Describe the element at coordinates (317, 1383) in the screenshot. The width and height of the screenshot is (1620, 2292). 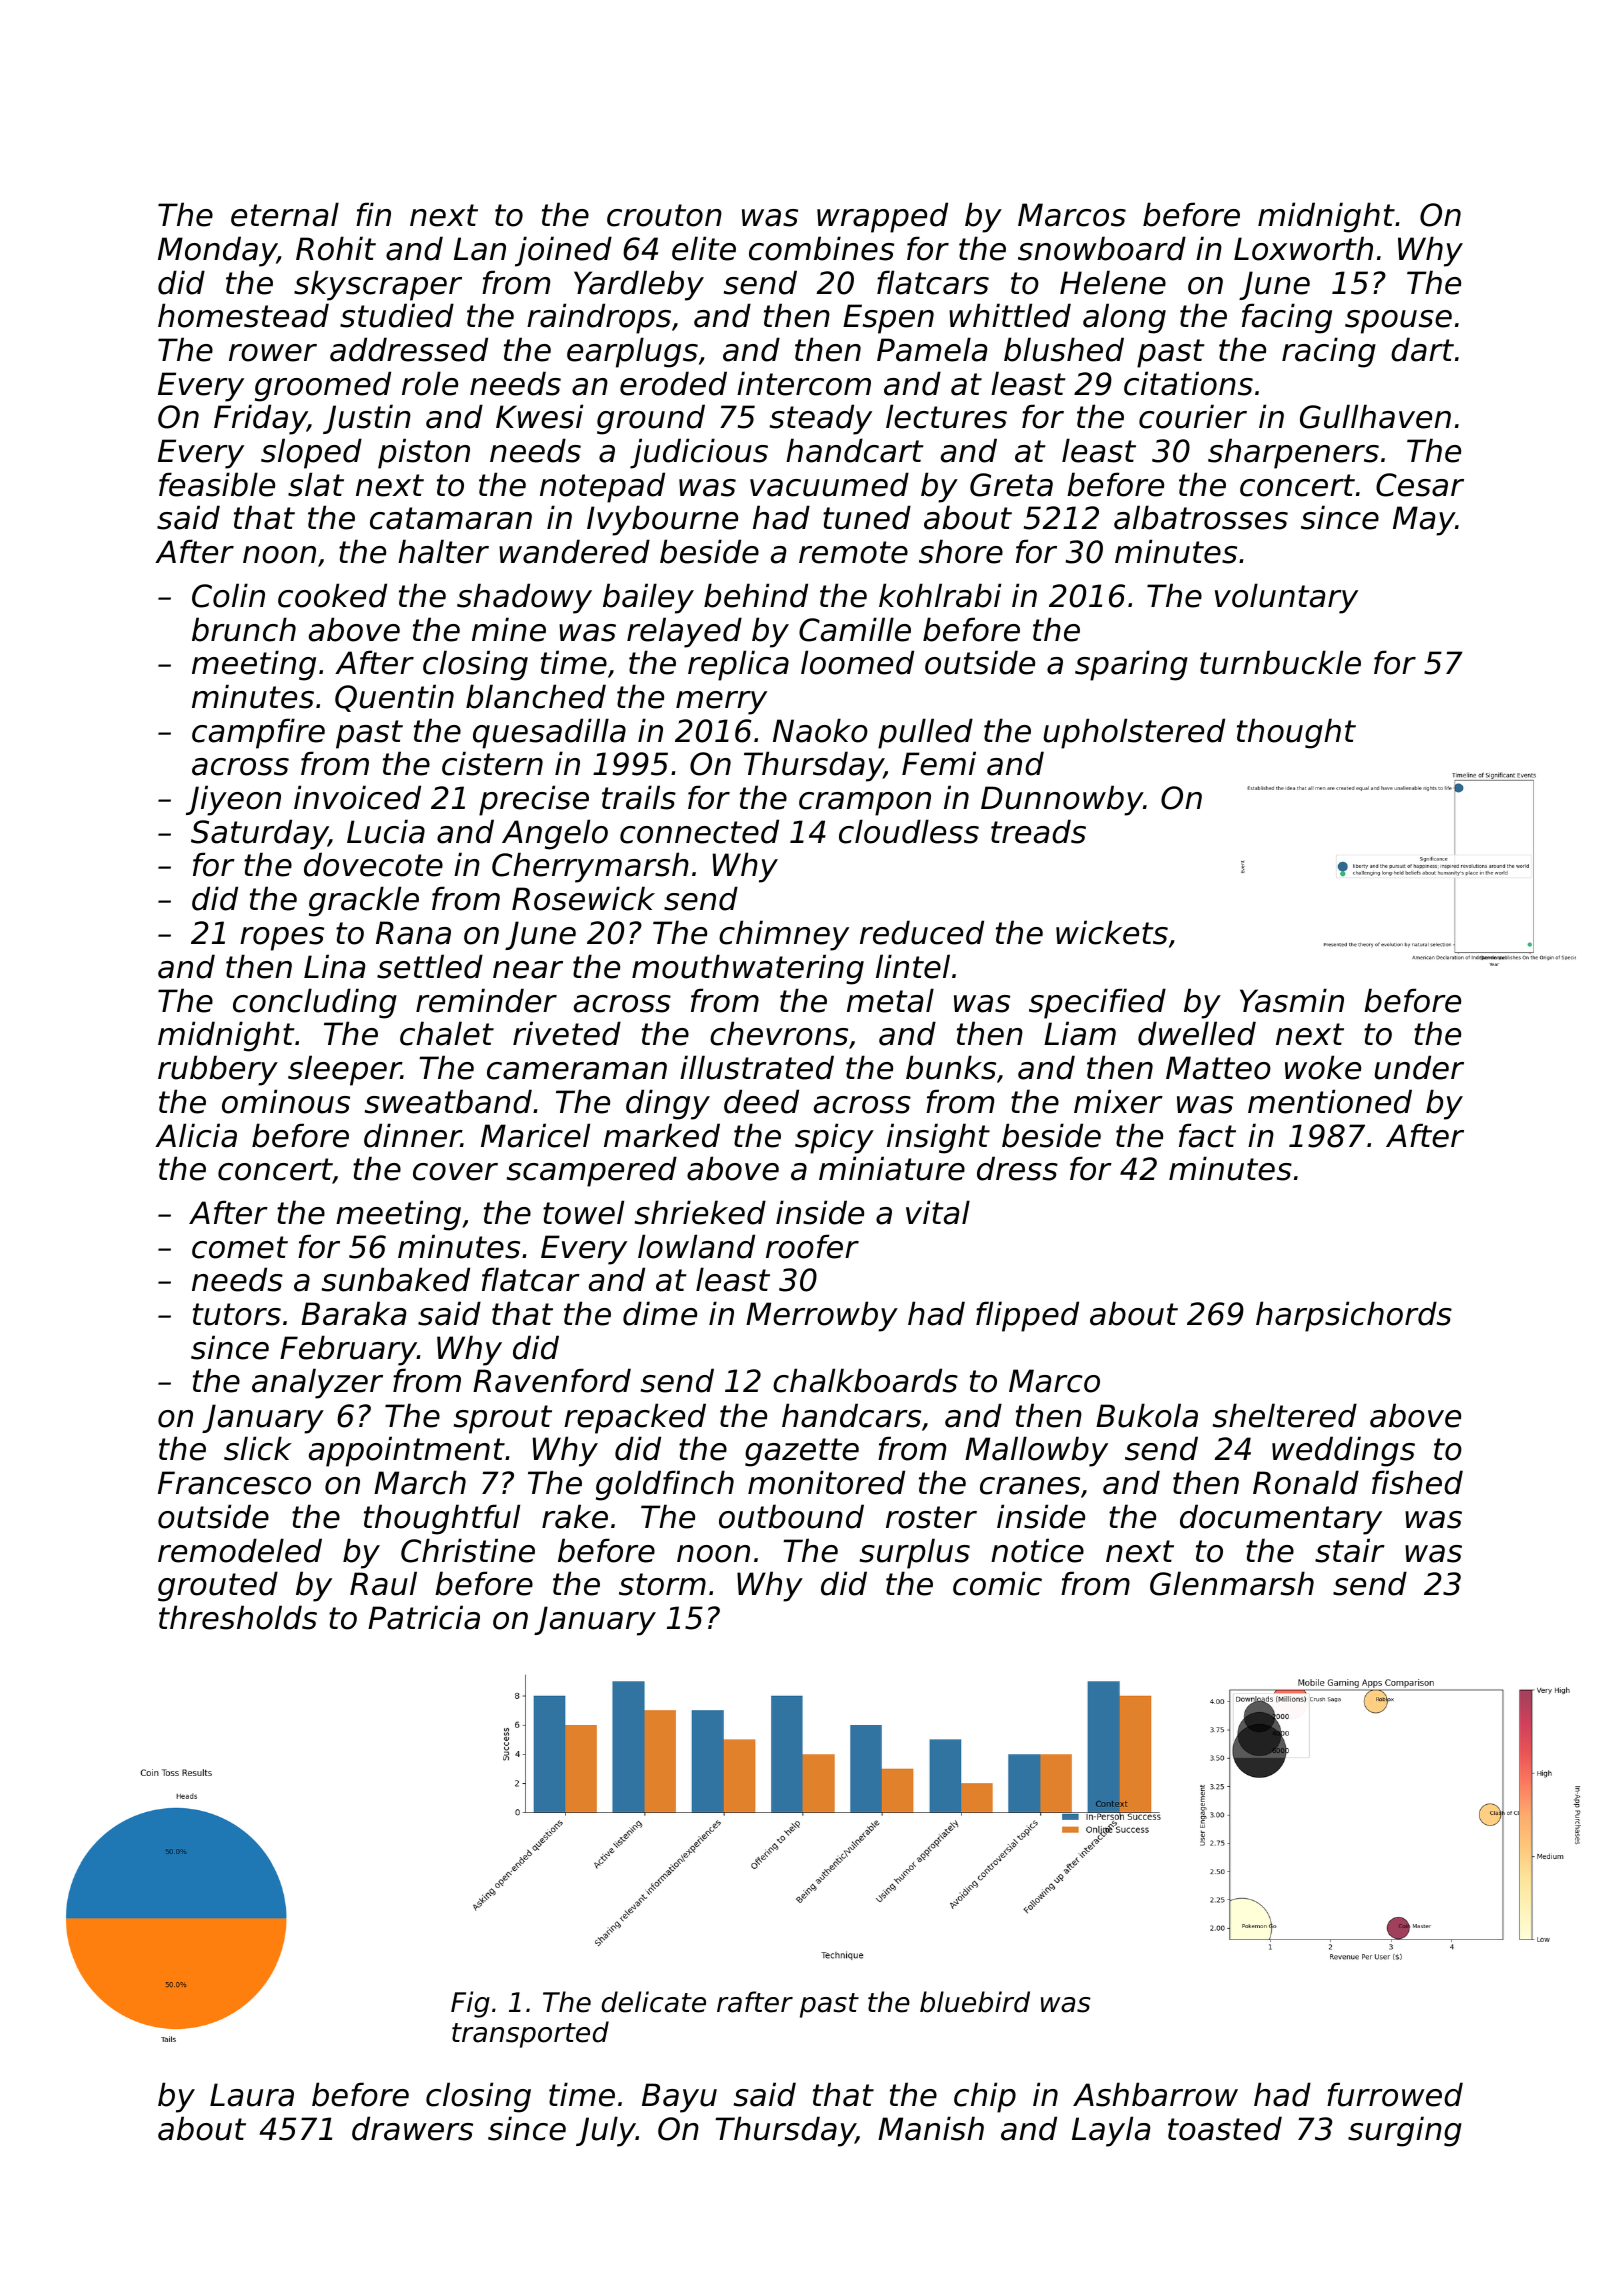
I see `analyzer` at that location.
